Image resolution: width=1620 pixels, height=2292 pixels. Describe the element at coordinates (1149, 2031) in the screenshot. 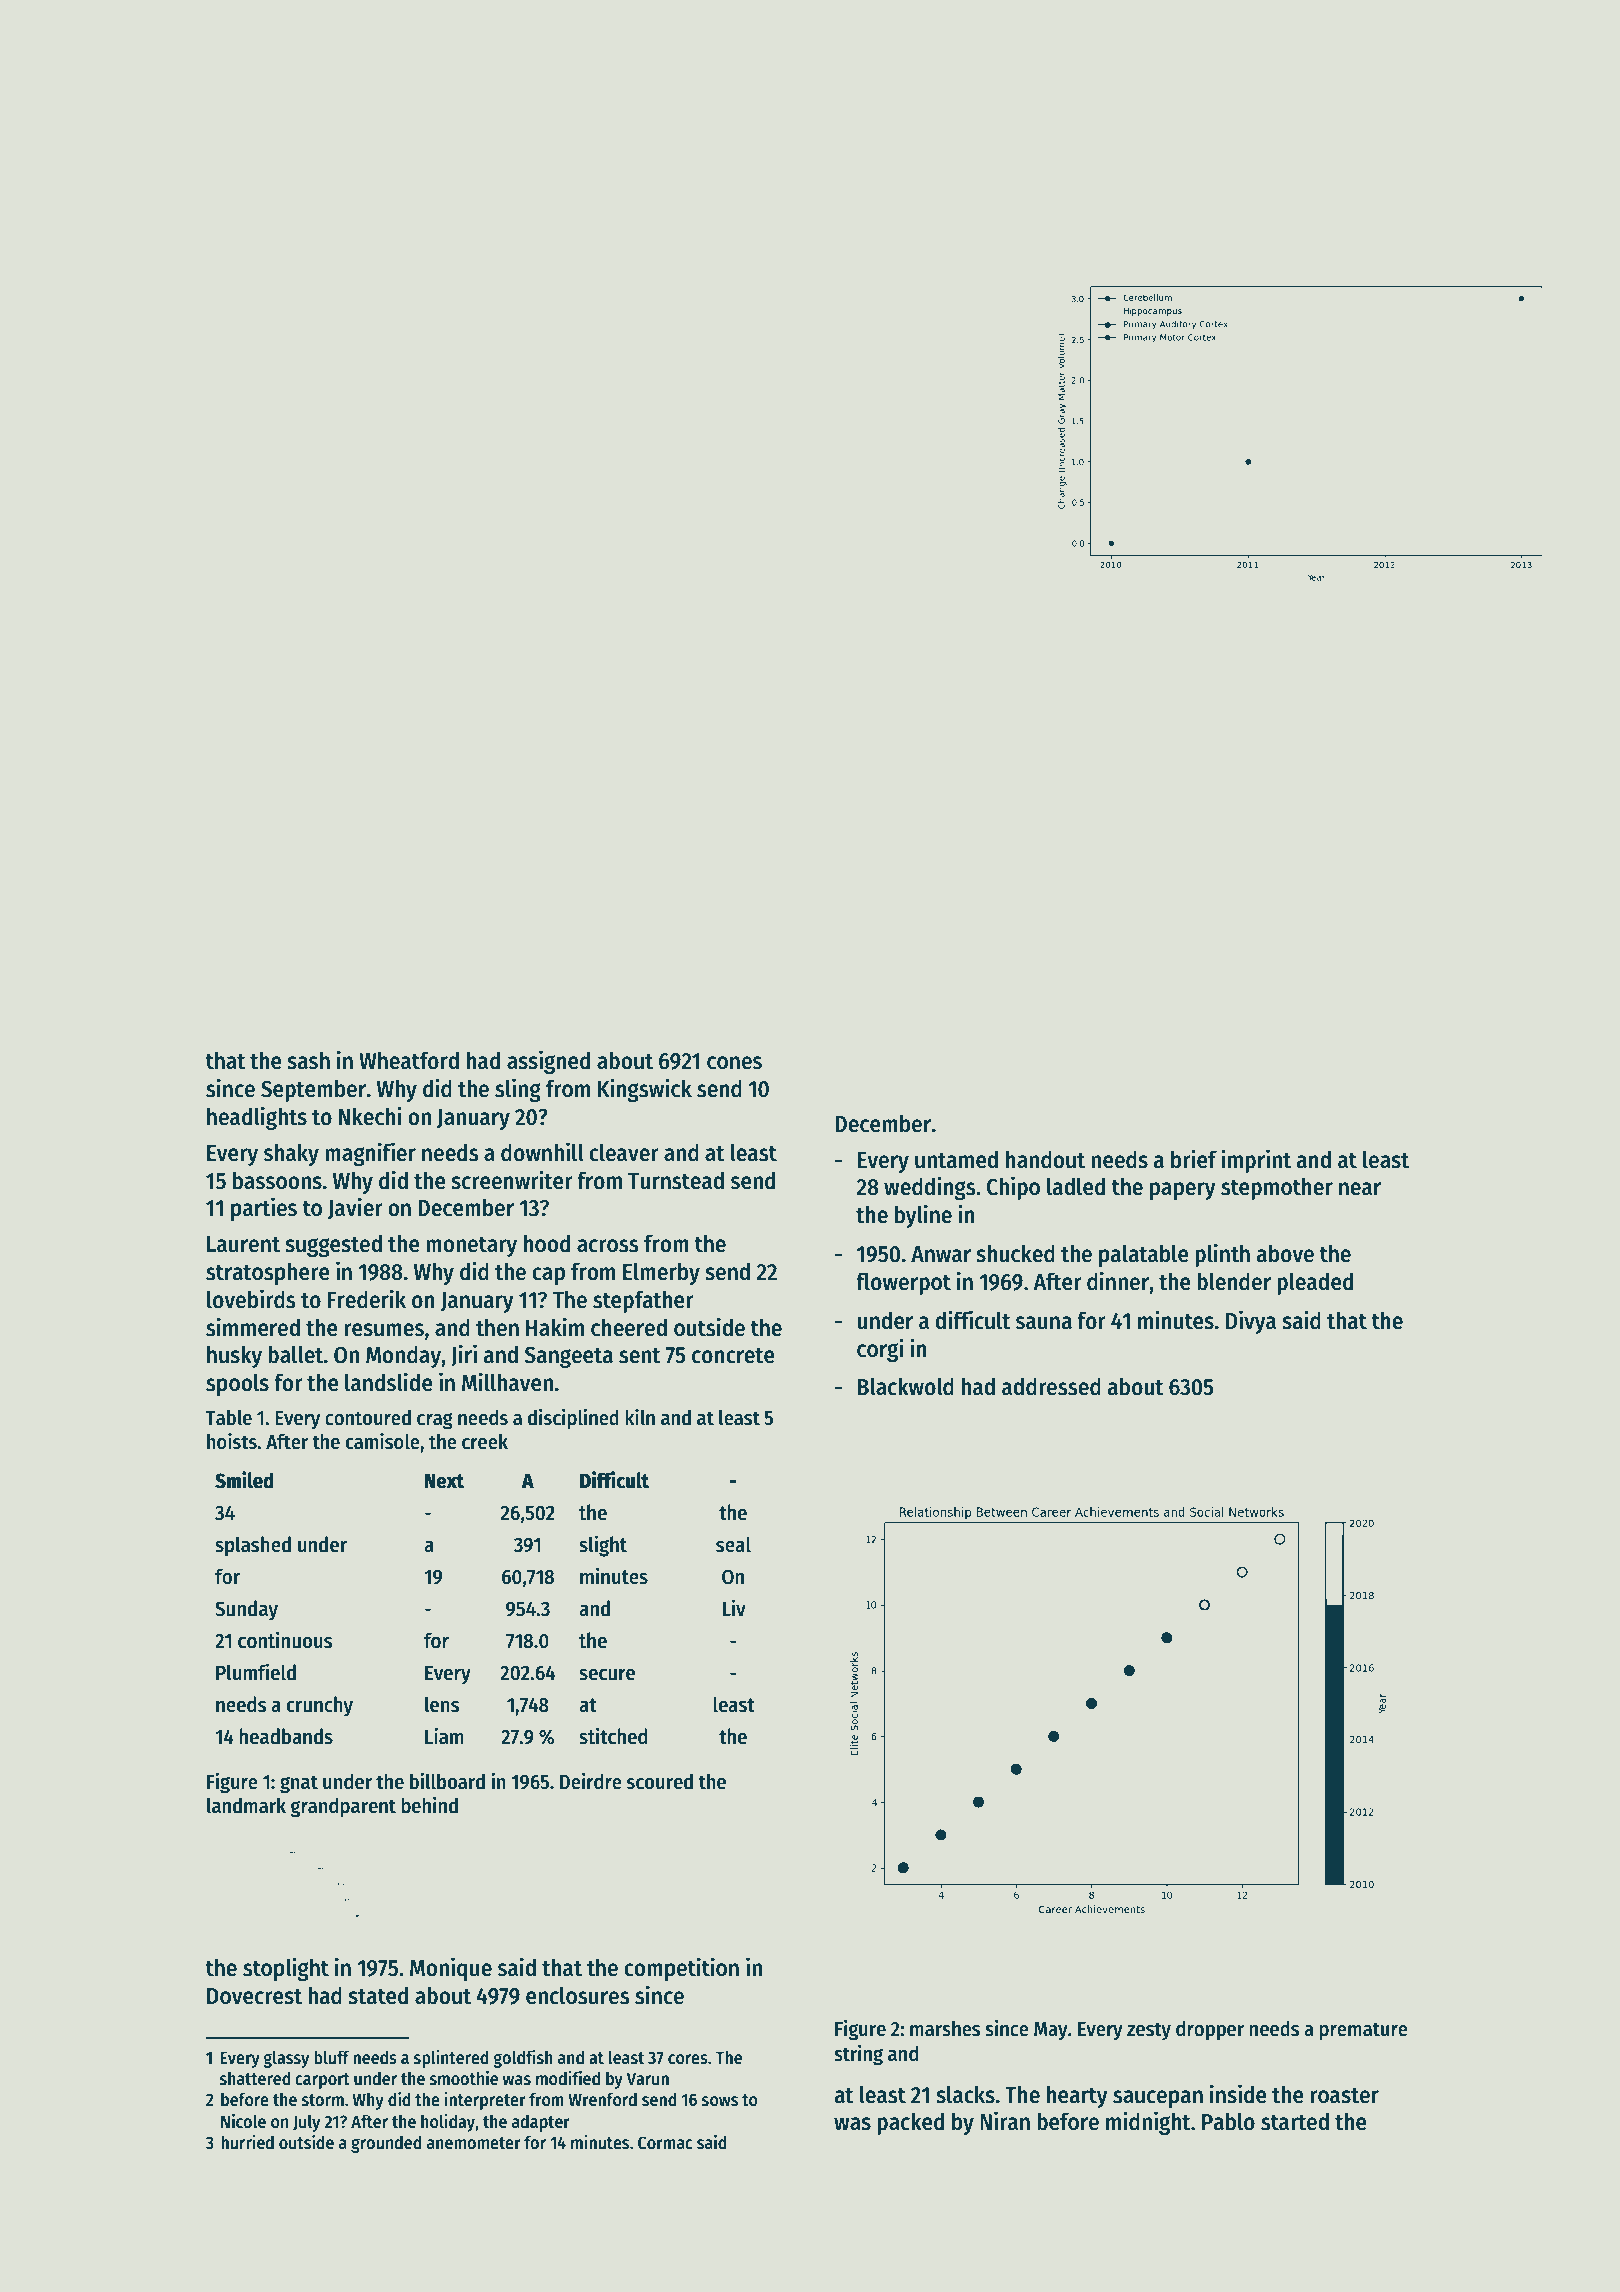

I see `zesty` at that location.
